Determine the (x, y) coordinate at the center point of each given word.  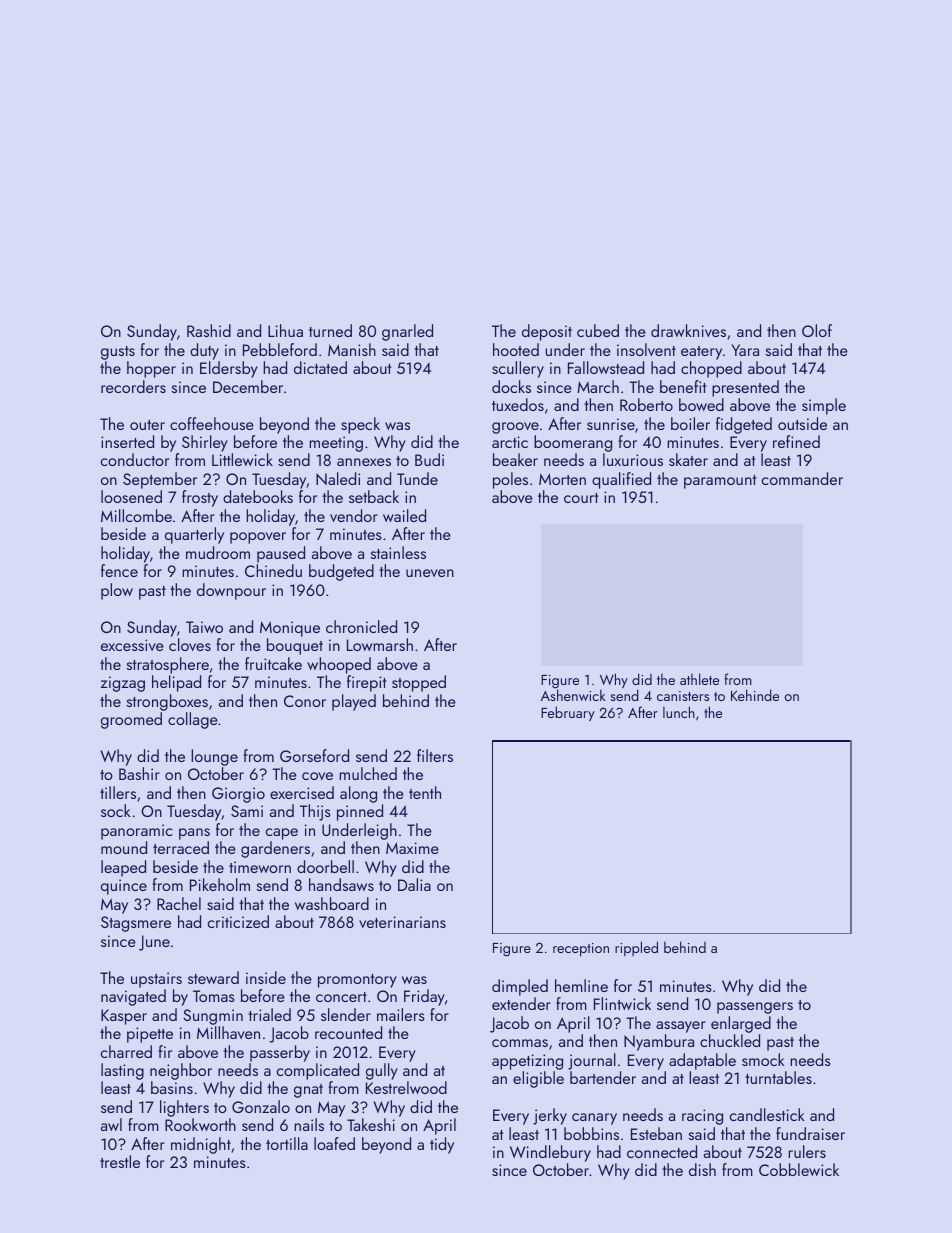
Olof (817, 330)
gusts (118, 353)
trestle (120, 1161)
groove (515, 428)
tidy (442, 1145)
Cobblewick (799, 1169)
